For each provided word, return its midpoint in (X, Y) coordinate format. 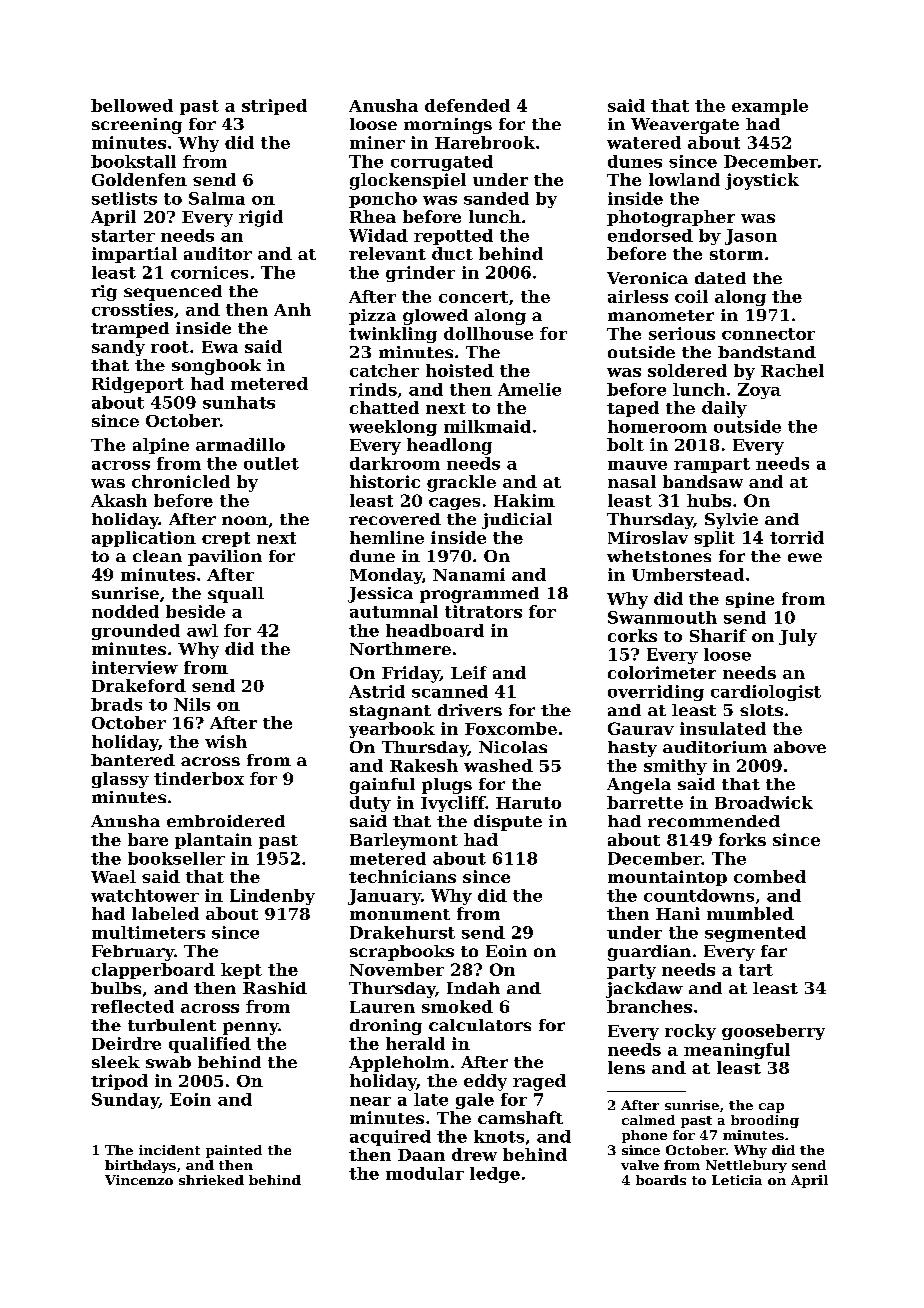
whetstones (659, 556)
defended (467, 105)
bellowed (132, 105)
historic (385, 481)
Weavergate (685, 126)
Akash (119, 500)
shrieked (211, 1180)
